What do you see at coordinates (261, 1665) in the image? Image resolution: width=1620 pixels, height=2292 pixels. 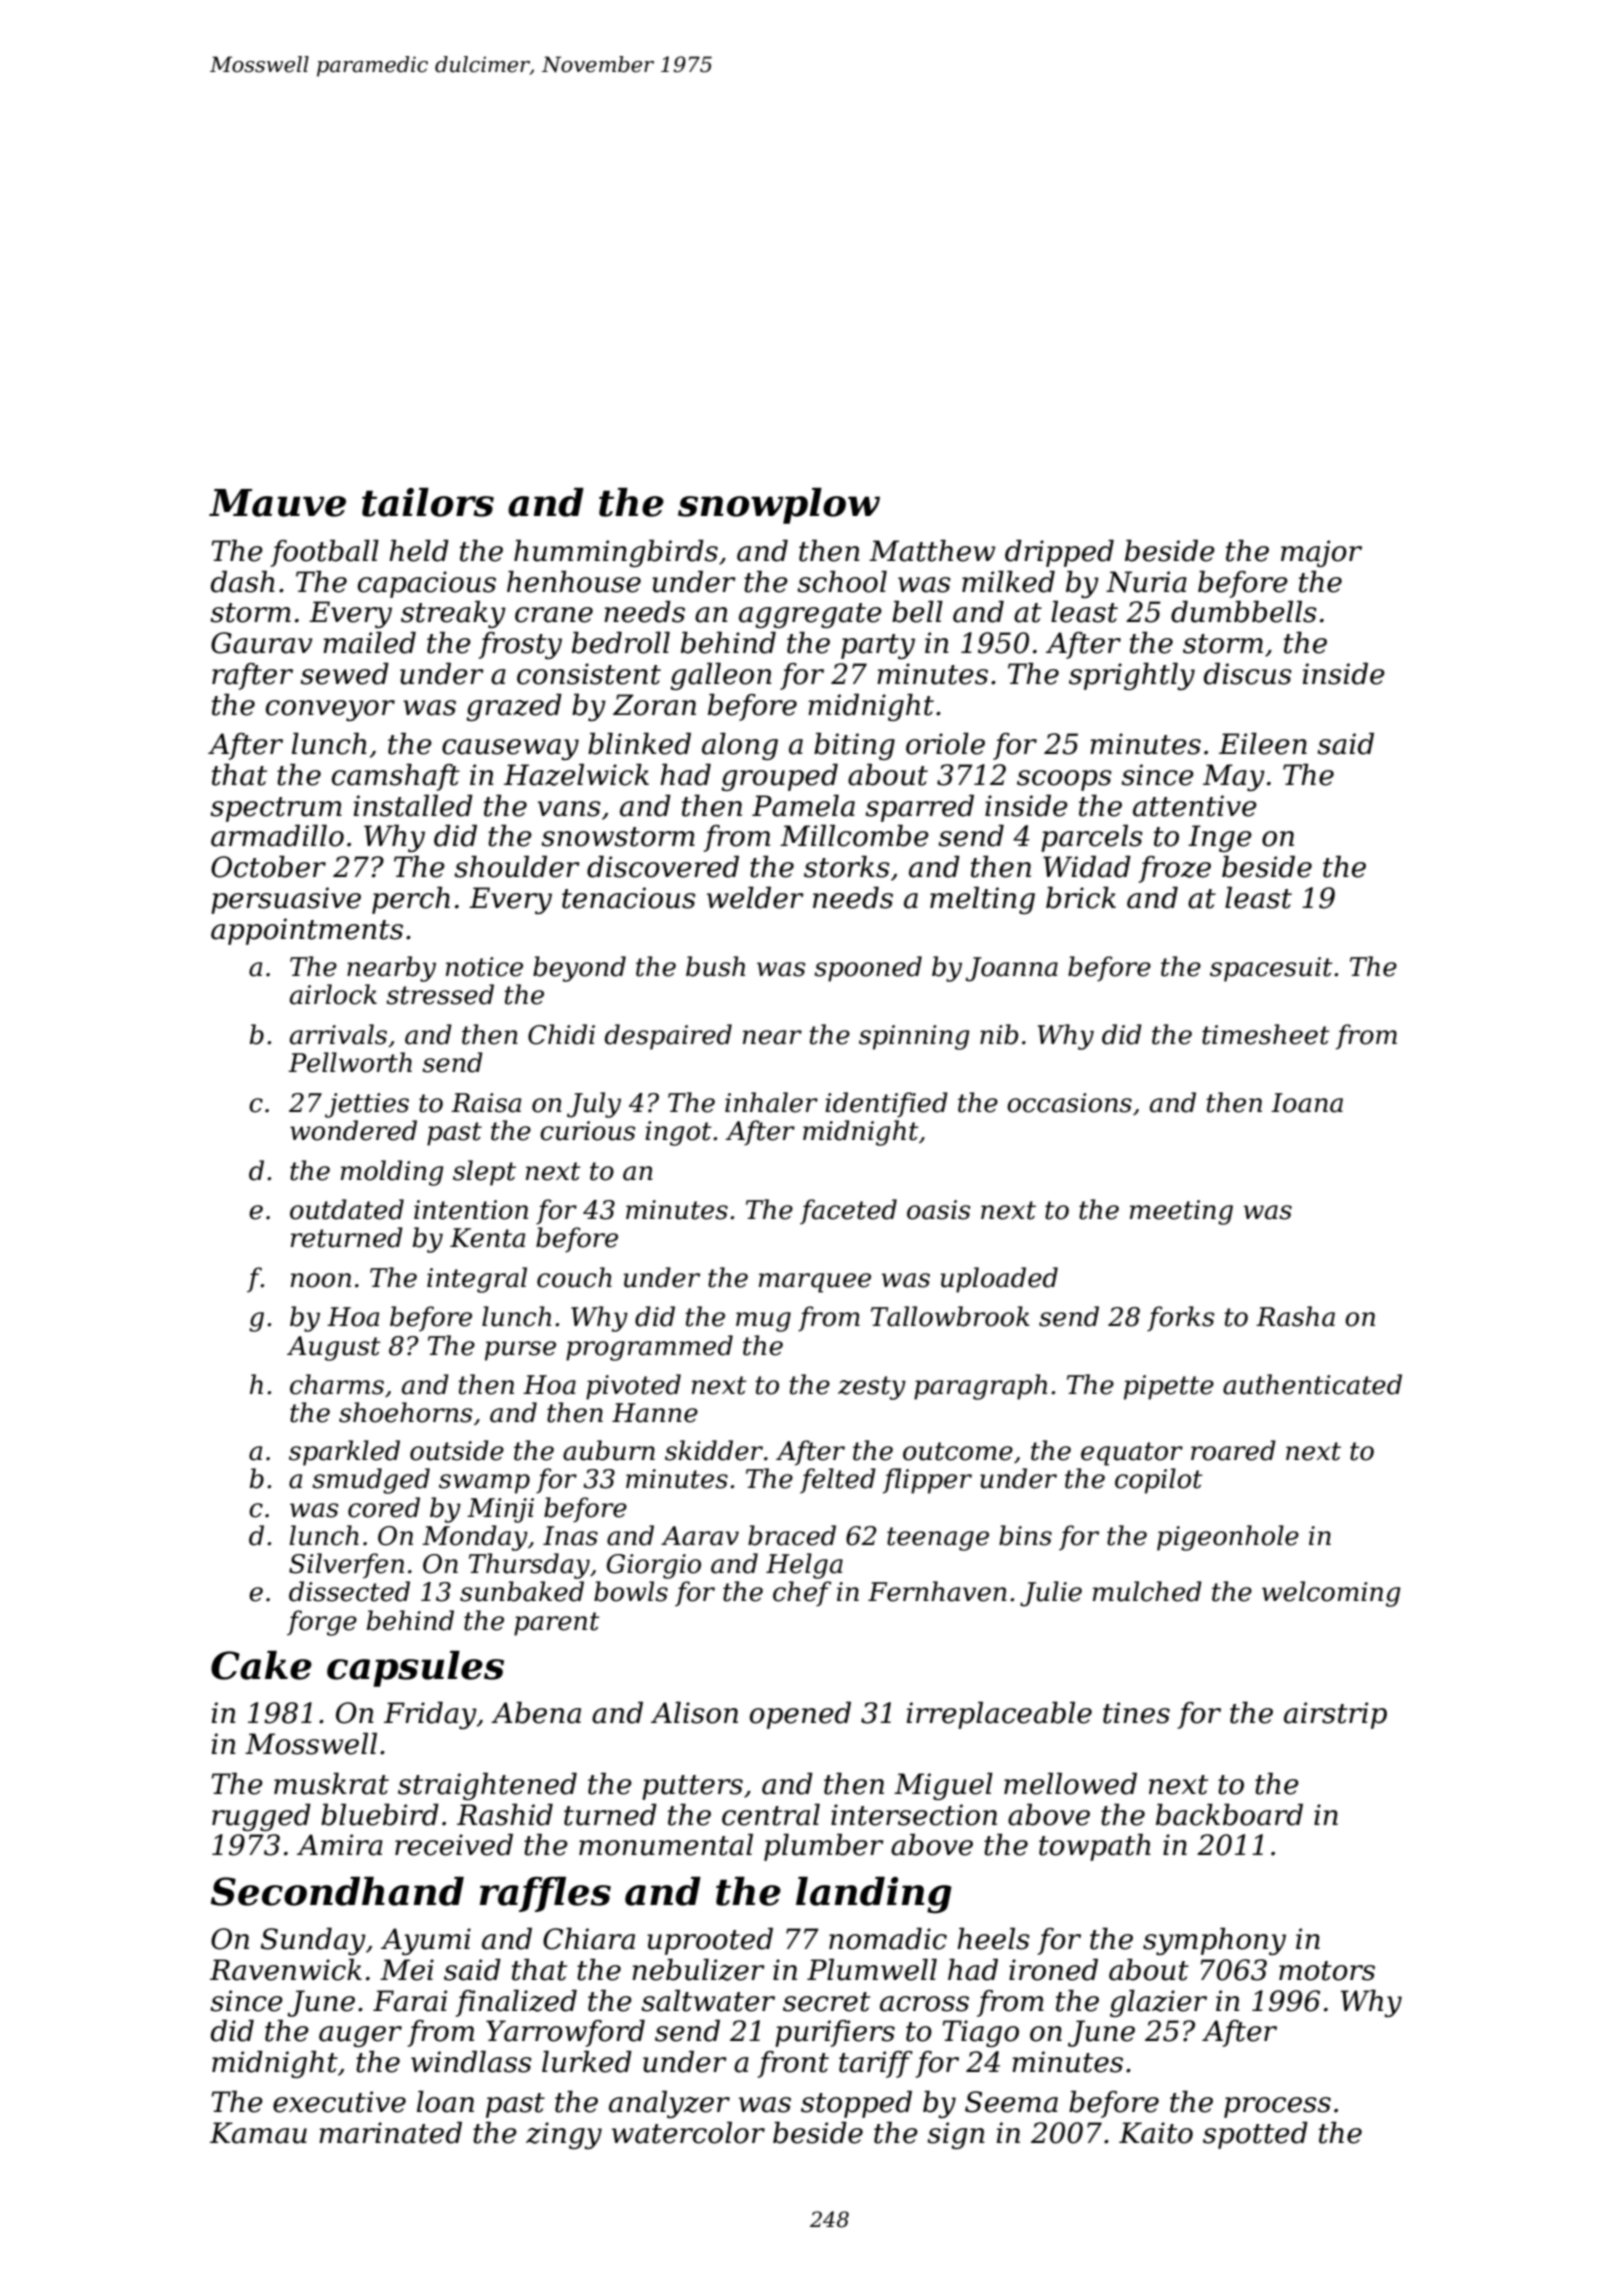 I see `Cake` at bounding box center [261, 1665].
